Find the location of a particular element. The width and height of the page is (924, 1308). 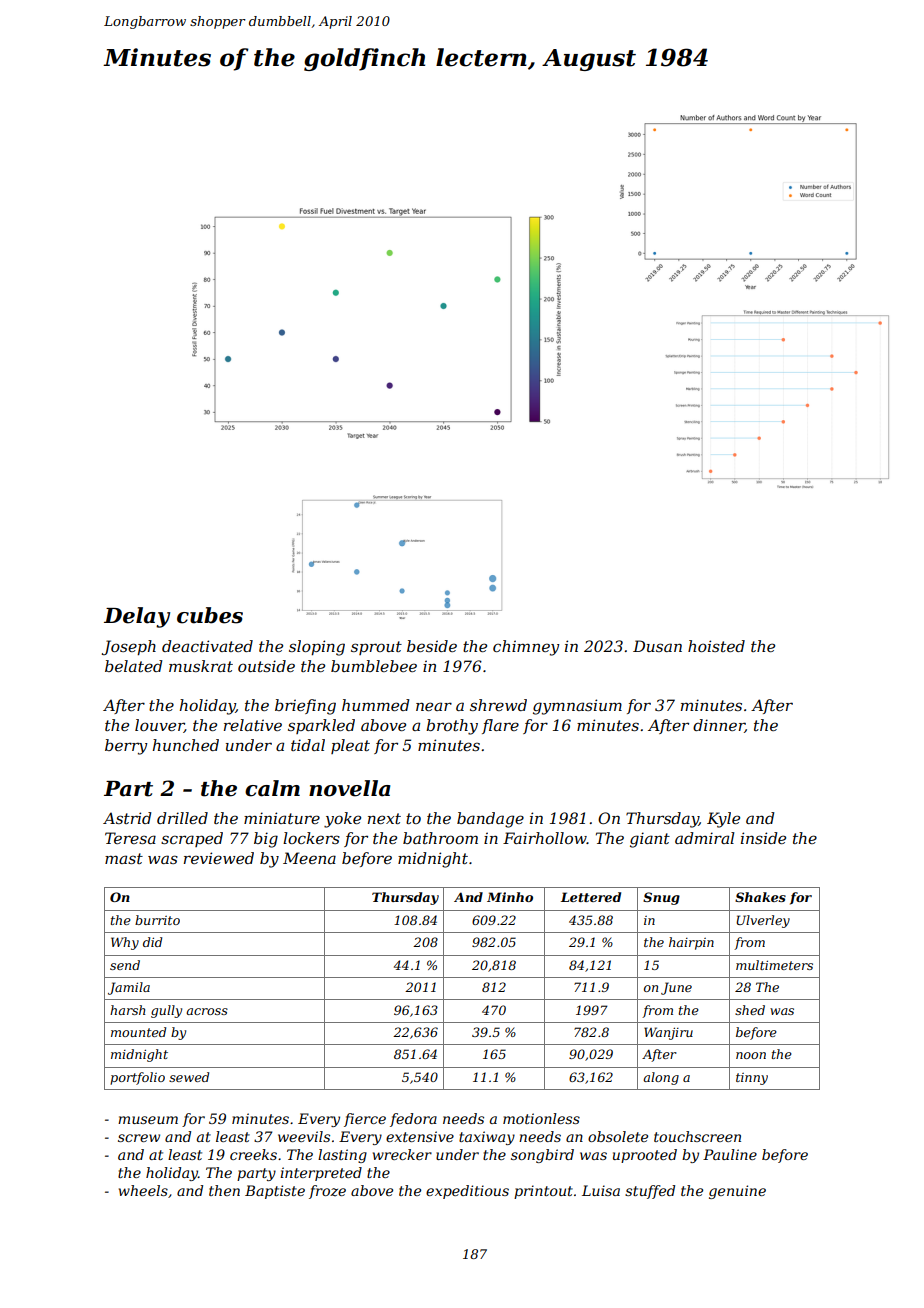

belated is located at coordinates (133, 666).
